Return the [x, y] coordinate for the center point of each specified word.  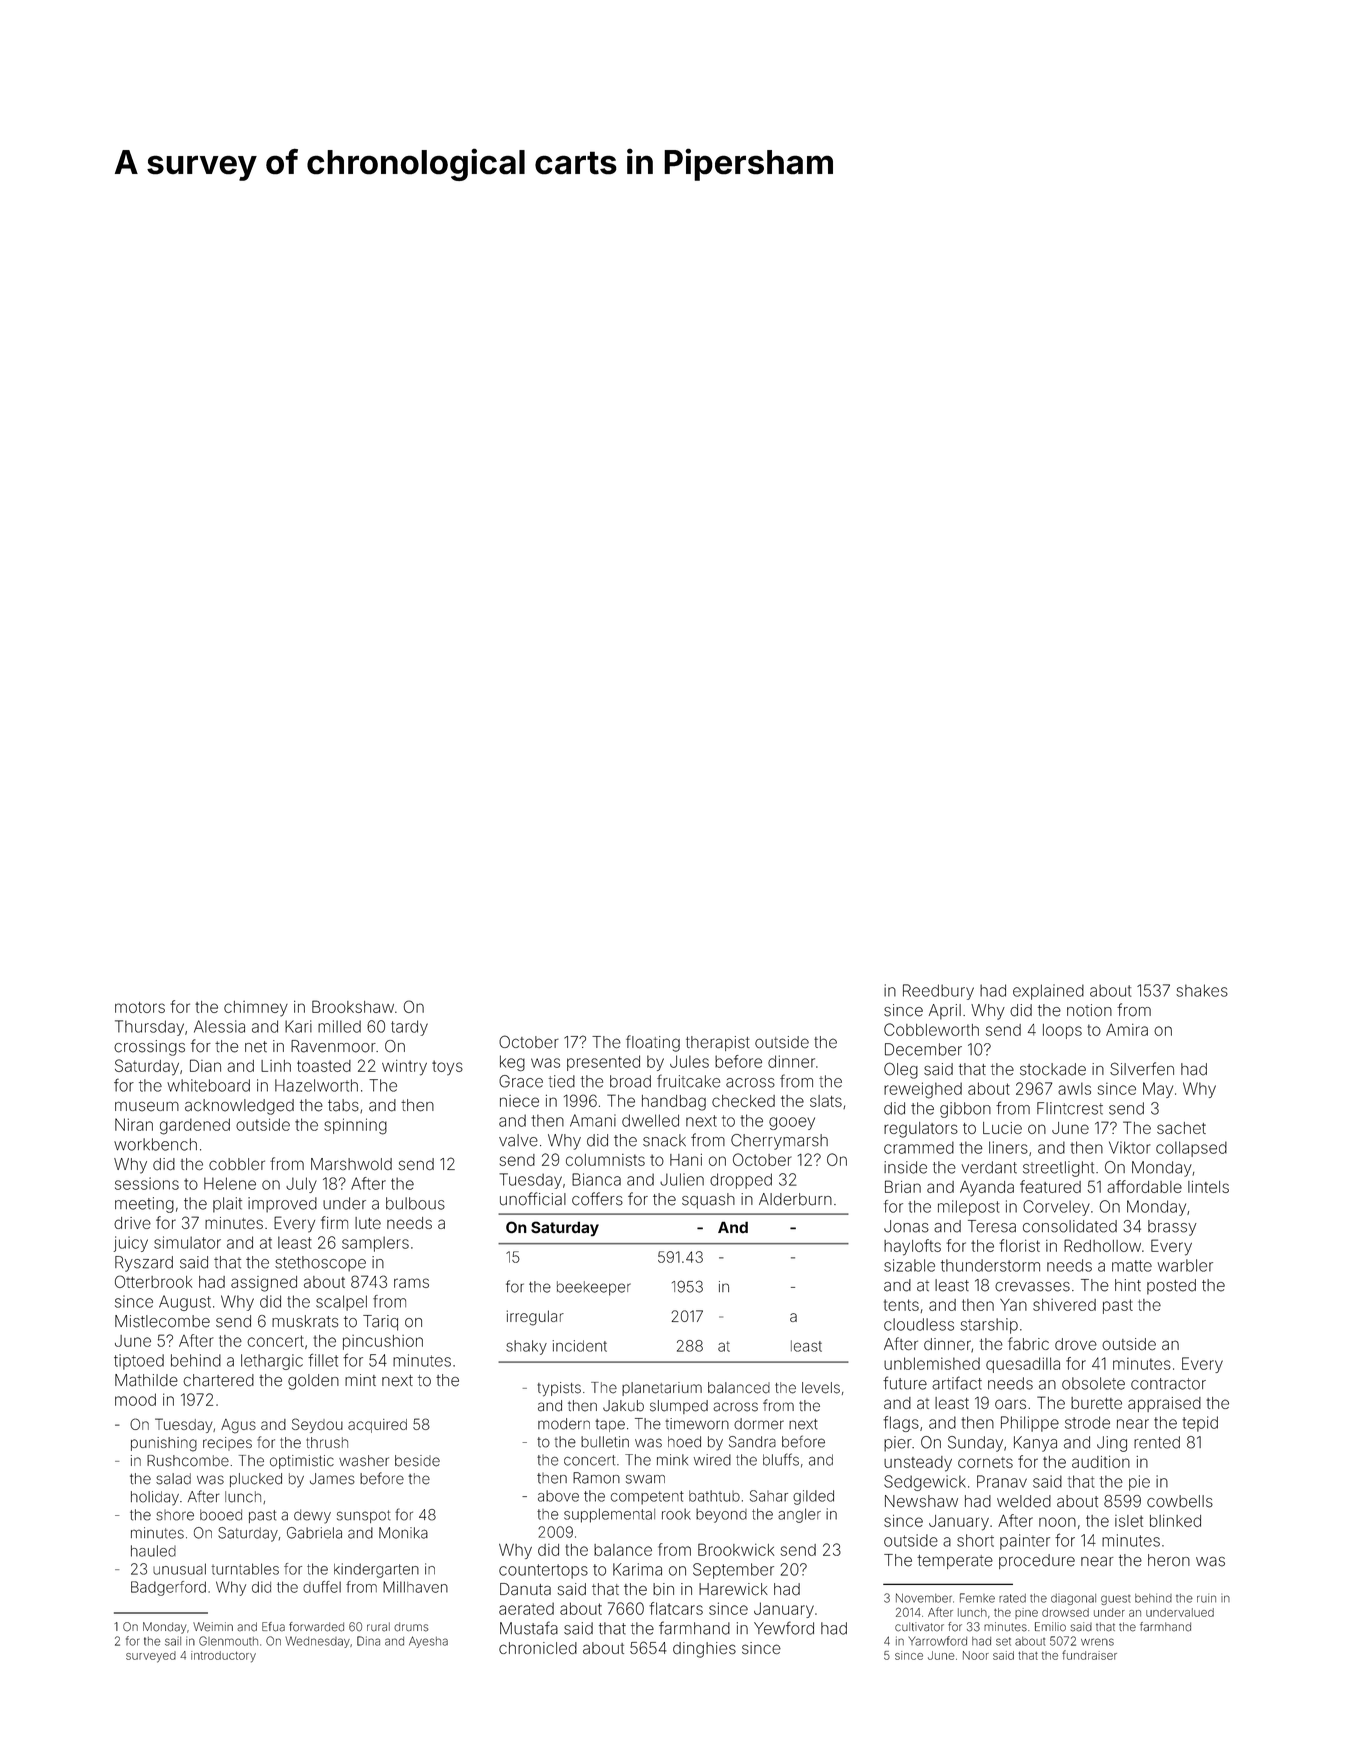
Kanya [1035, 1444]
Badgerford [168, 1588]
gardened [195, 1126]
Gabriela [314, 1533]
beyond [721, 1515]
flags [901, 1424]
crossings [149, 1048]
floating [653, 1043]
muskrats [305, 1321]
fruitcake [688, 1081]
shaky [526, 1347]
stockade [1053, 1069]
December [923, 1049]
